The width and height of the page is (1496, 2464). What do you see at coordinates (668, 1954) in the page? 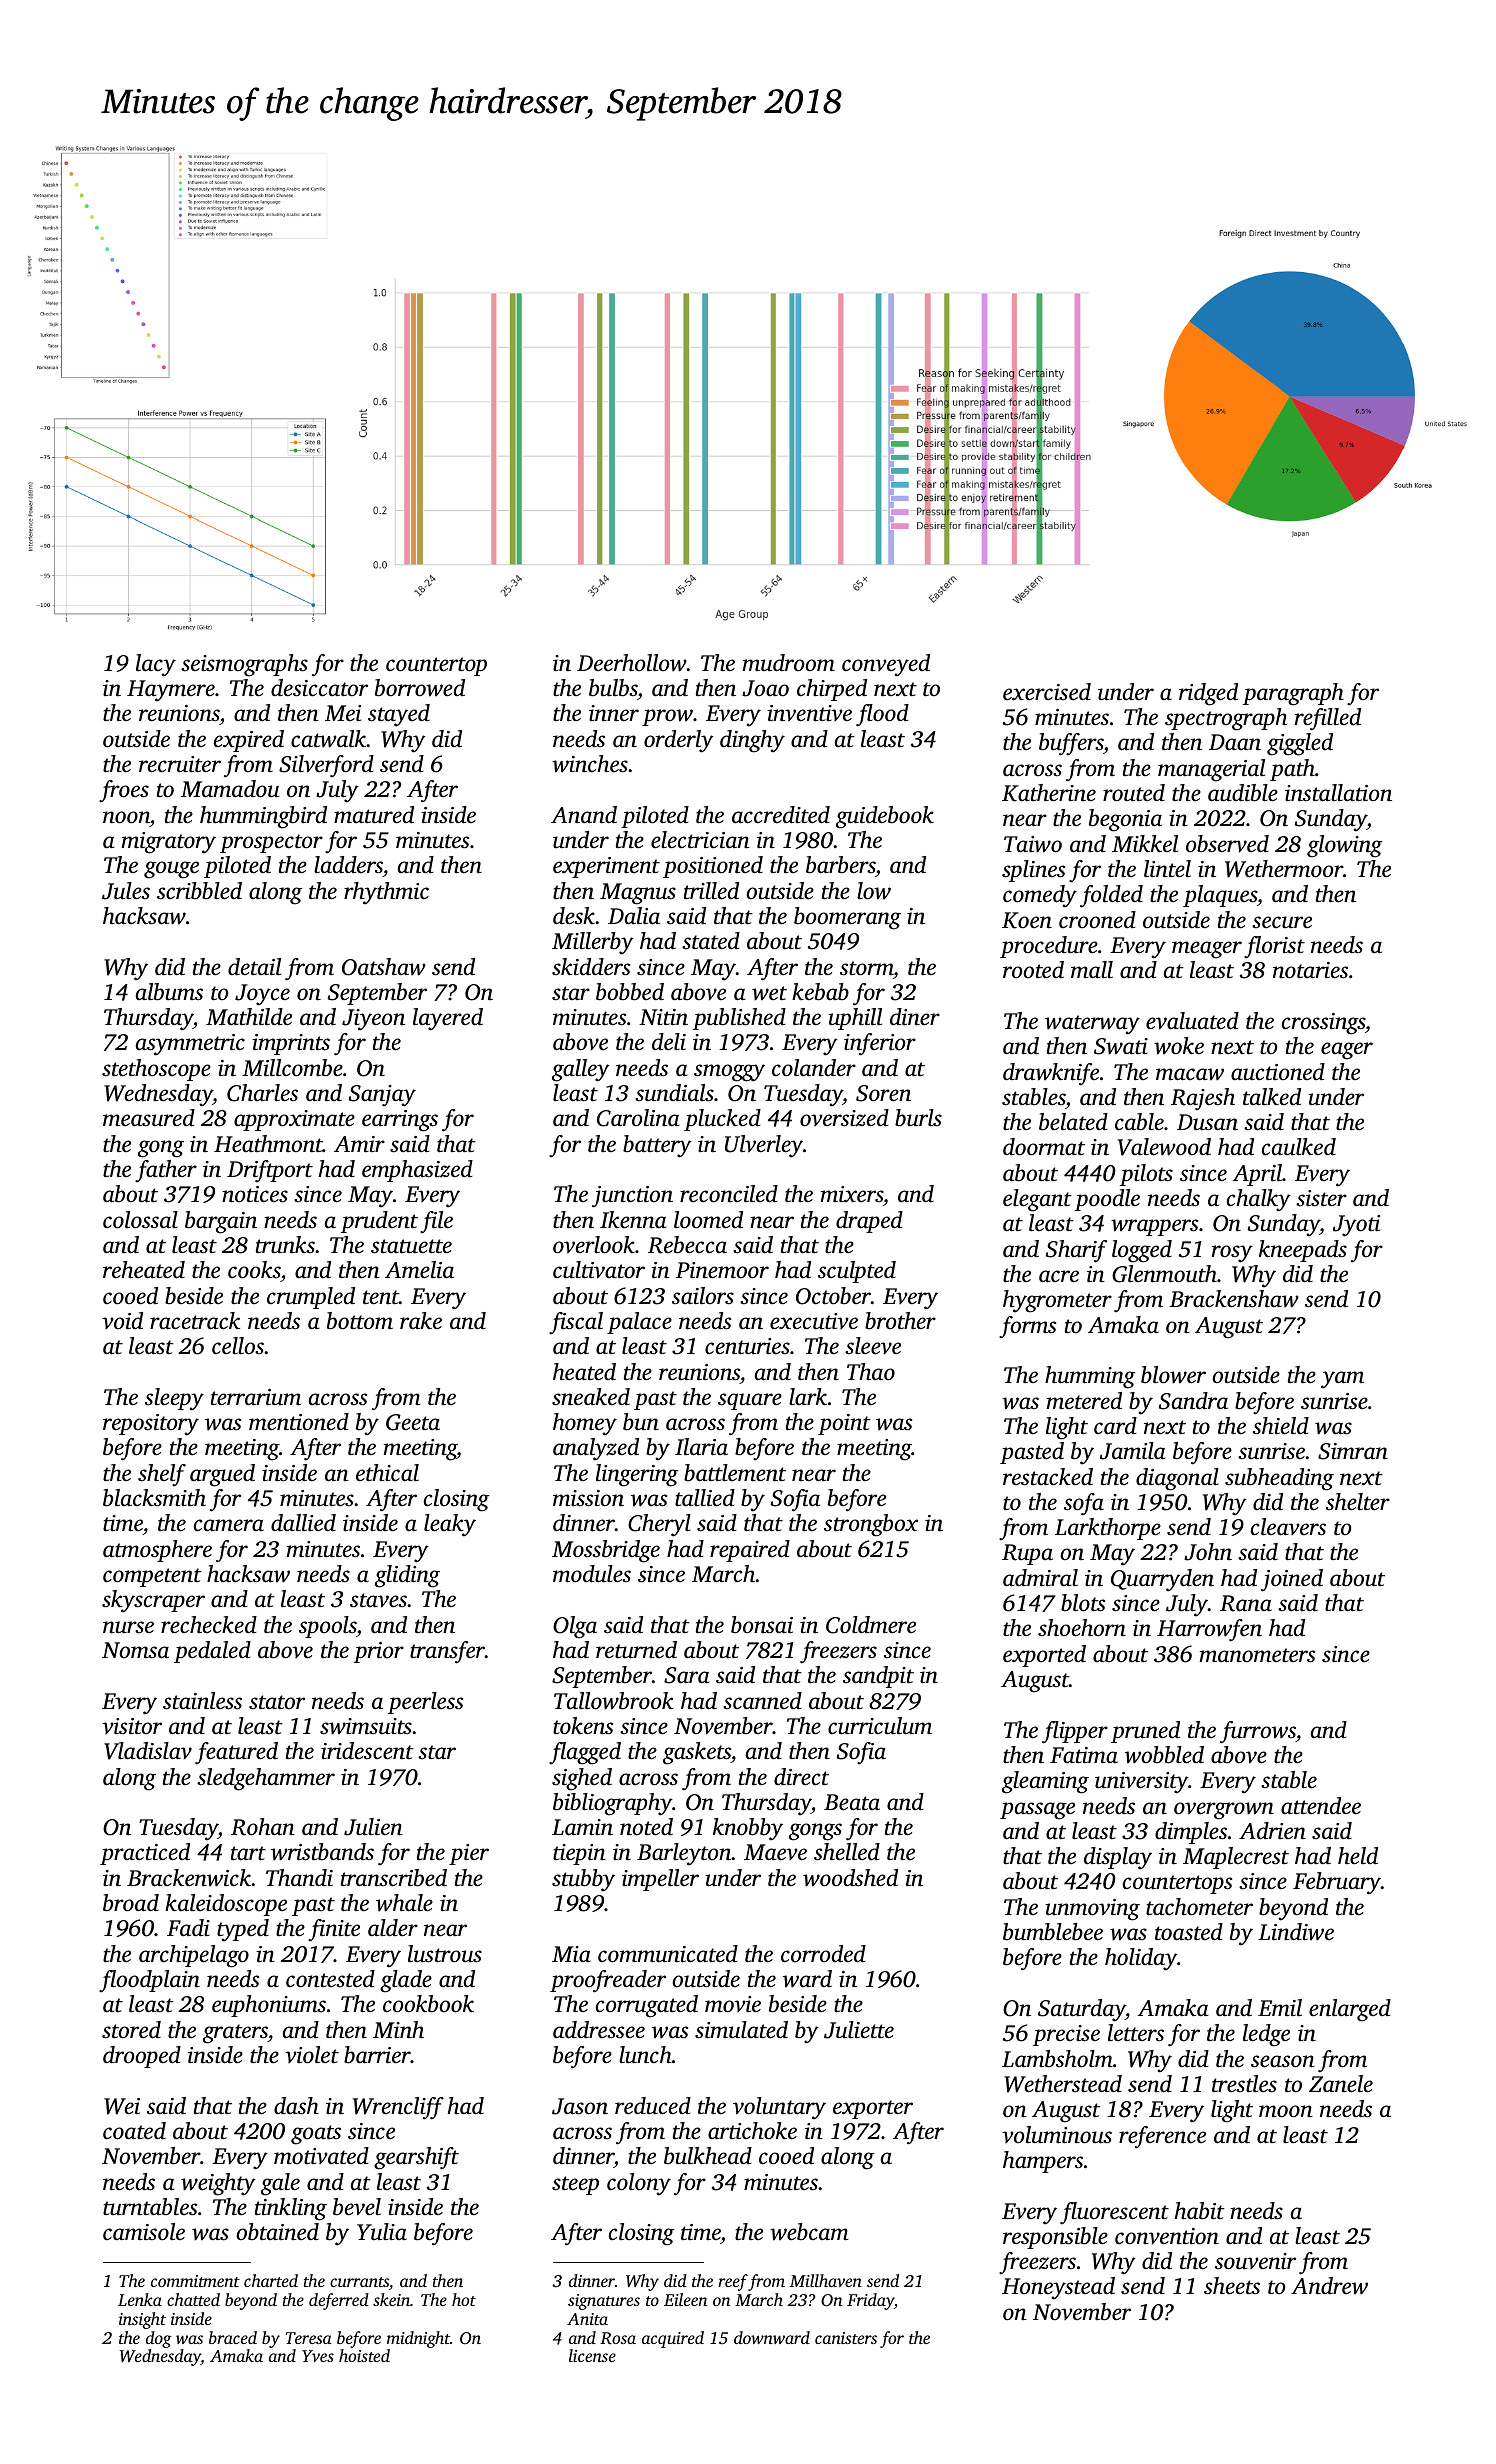
I see `communicated` at bounding box center [668, 1954].
